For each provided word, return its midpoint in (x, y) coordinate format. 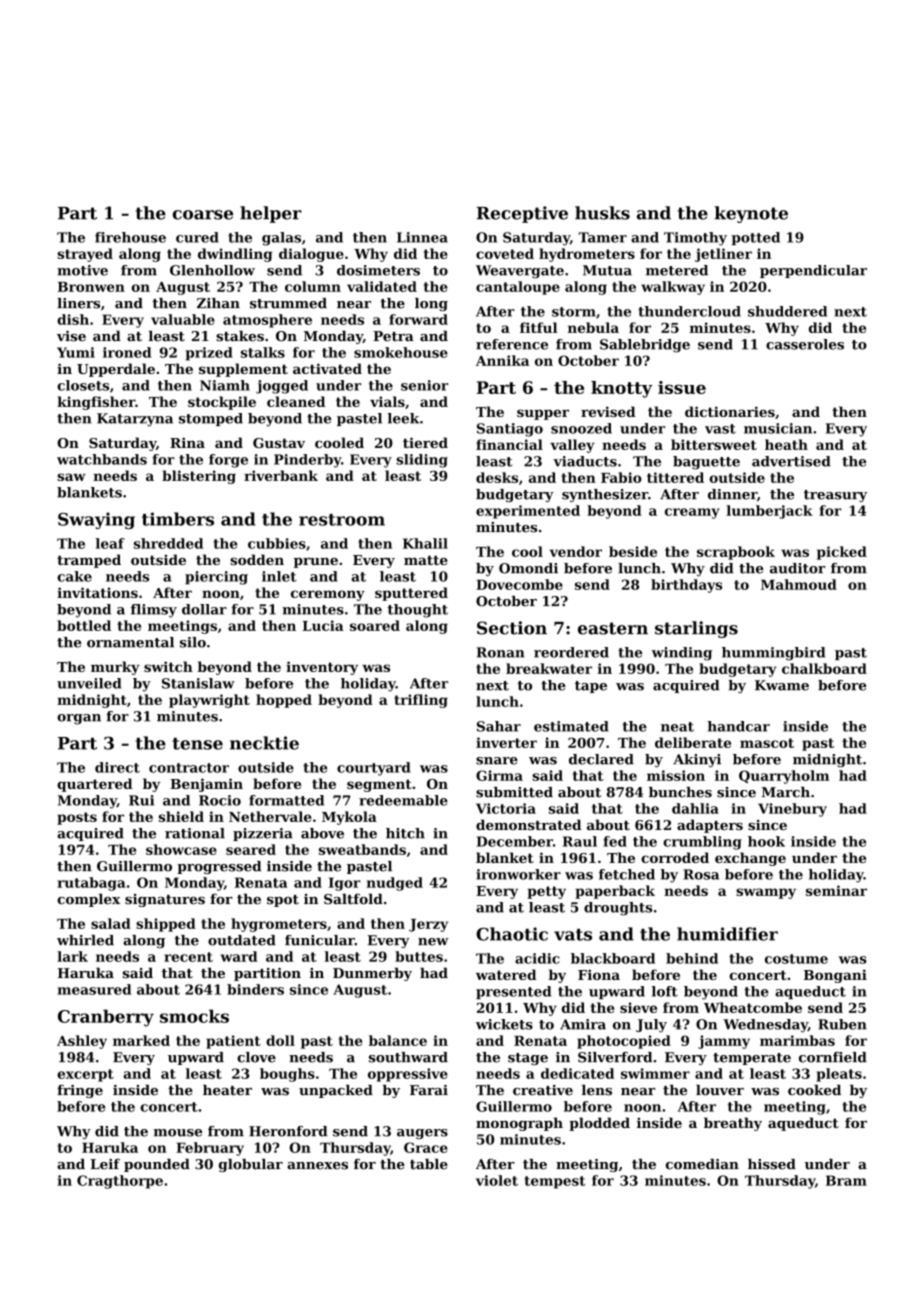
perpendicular (813, 271)
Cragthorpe (120, 1182)
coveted (505, 253)
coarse (203, 215)
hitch (405, 833)
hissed (772, 1164)
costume (796, 959)
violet (497, 1180)
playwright (209, 701)
